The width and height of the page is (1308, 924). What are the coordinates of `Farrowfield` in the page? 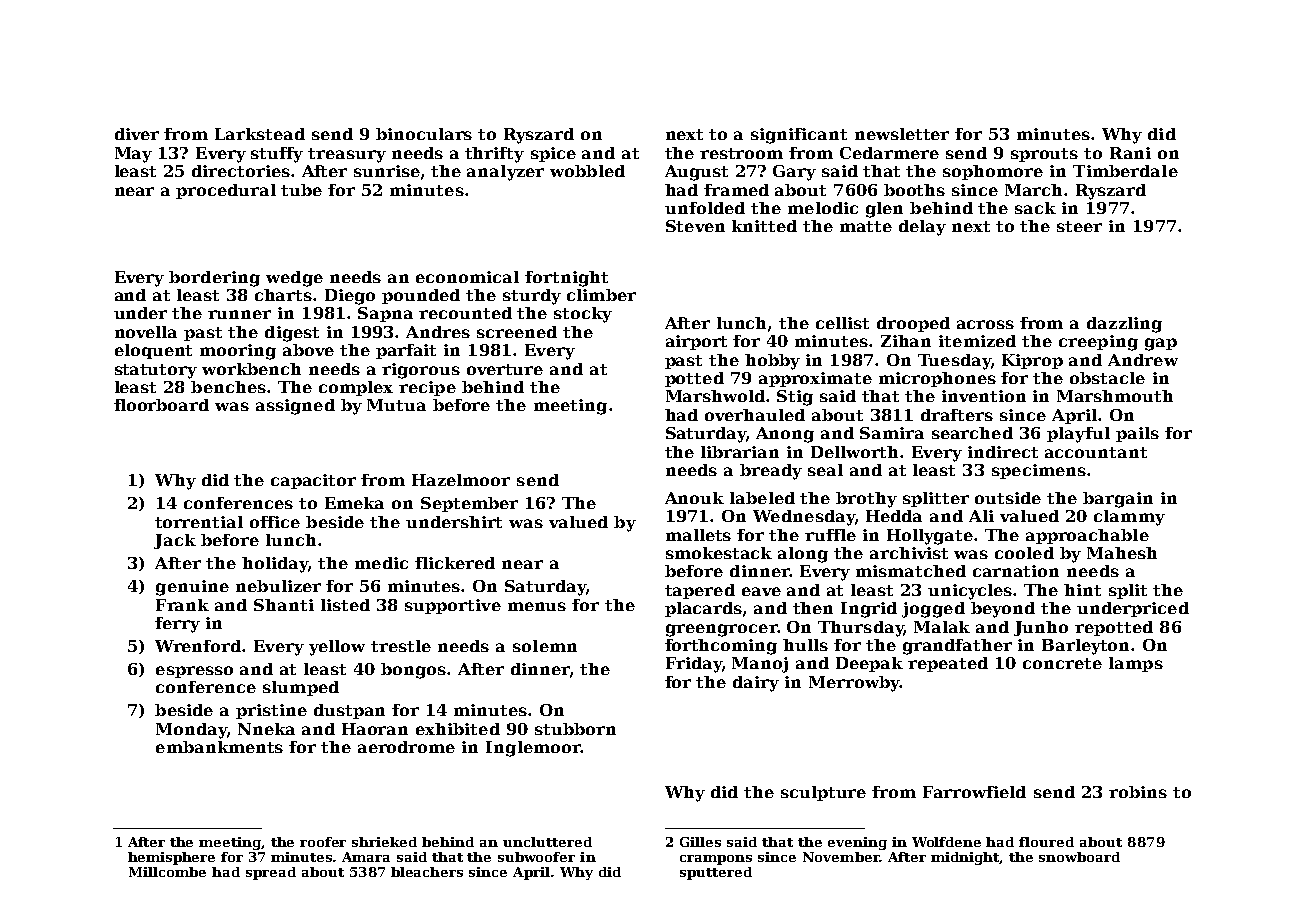 It's located at (974, 792).
